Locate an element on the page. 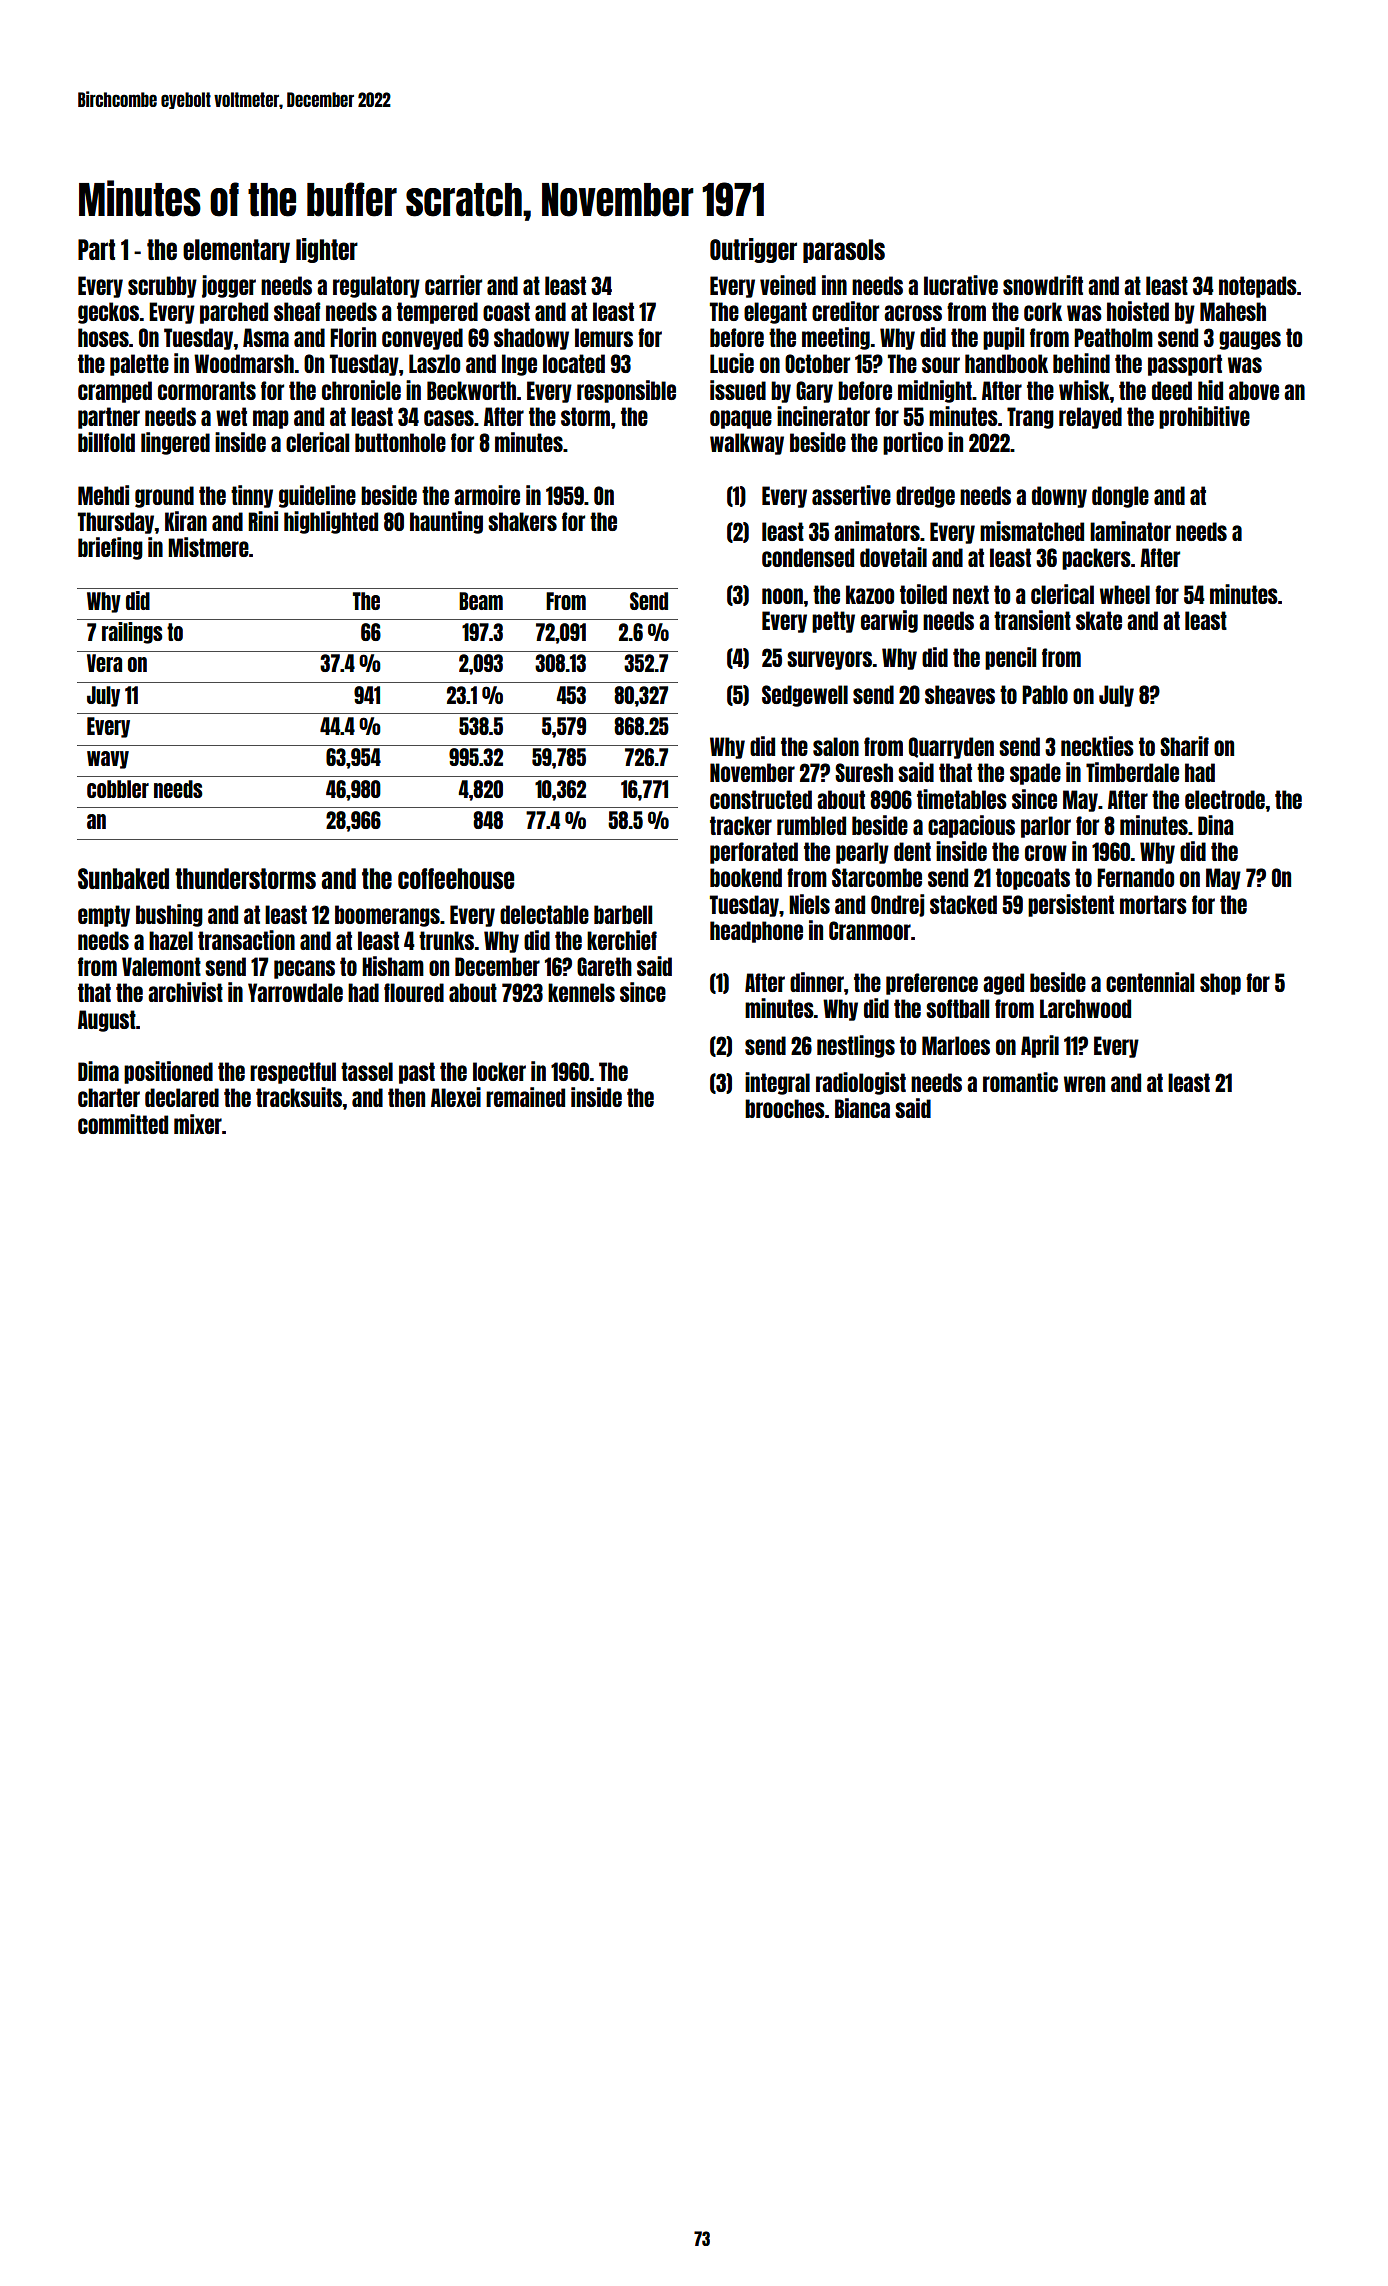 Image resolution: width=1388 pixels, height=2286 pixels. lighter is located at coordinates (327, 250).
